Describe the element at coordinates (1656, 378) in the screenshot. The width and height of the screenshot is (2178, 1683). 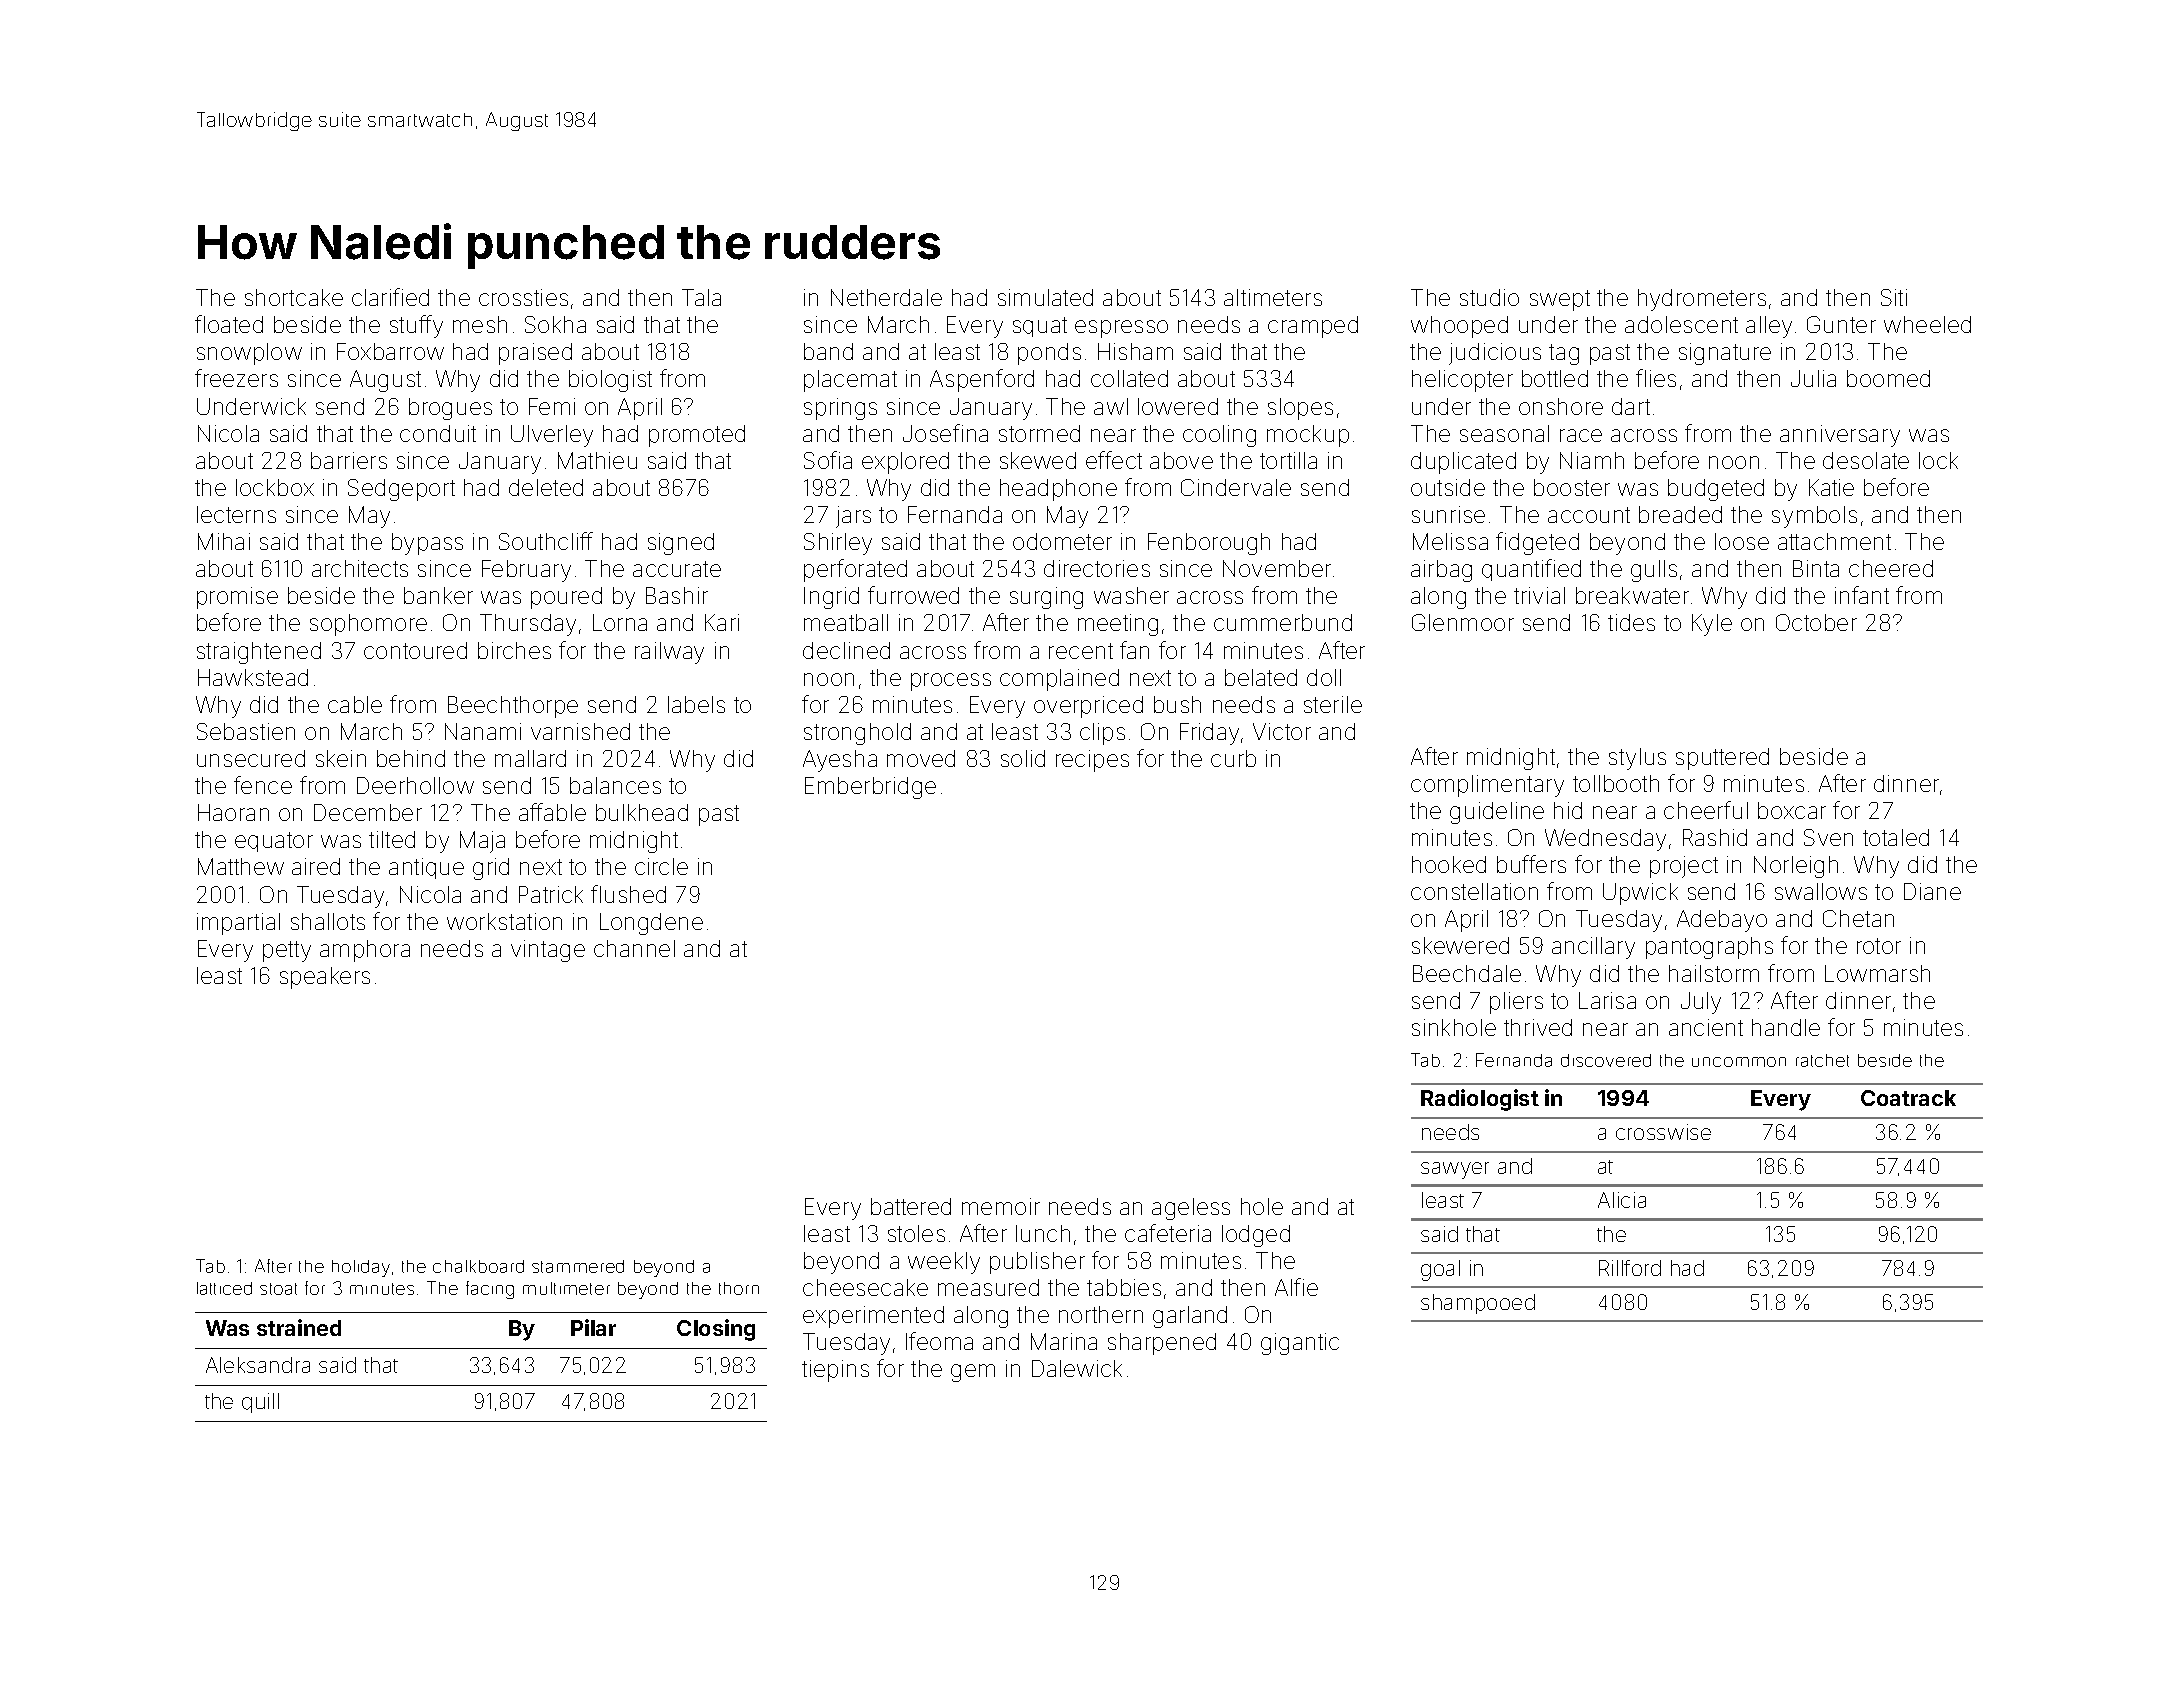
I see `flies` at that location.
